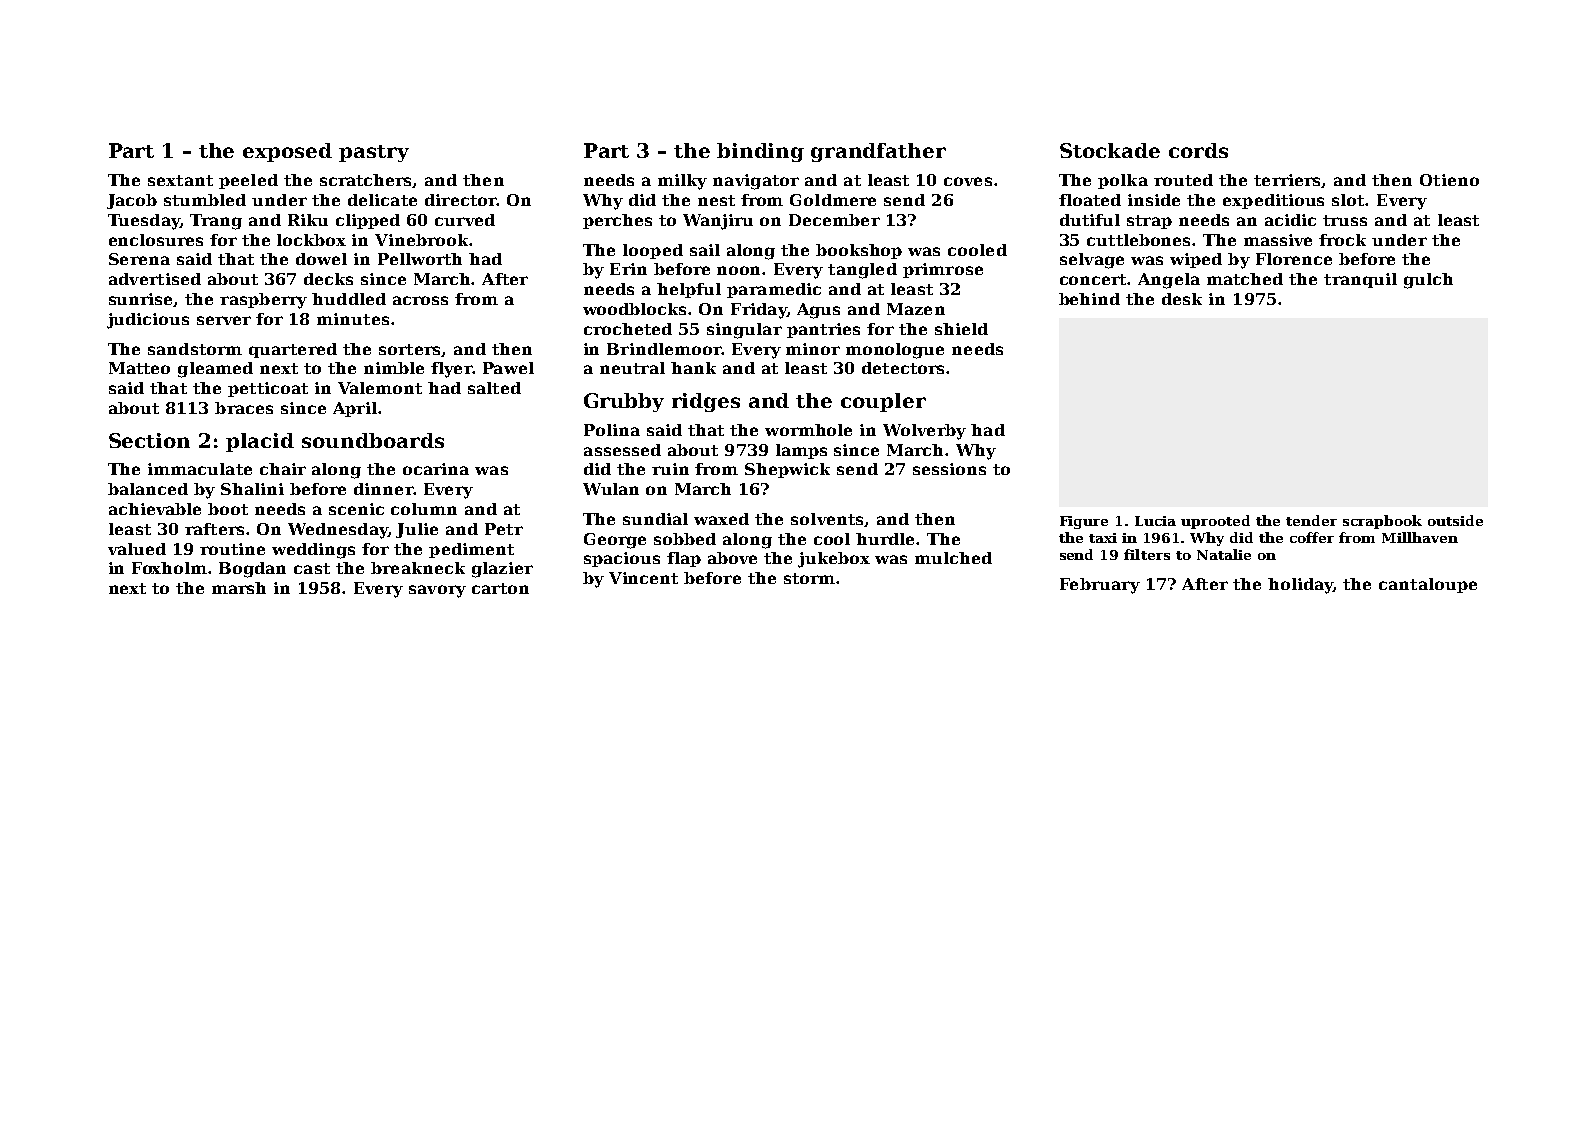  What do you see at coordinates (287, 152) in the page?
I see `exposed` at bounding box center [287, 152].
